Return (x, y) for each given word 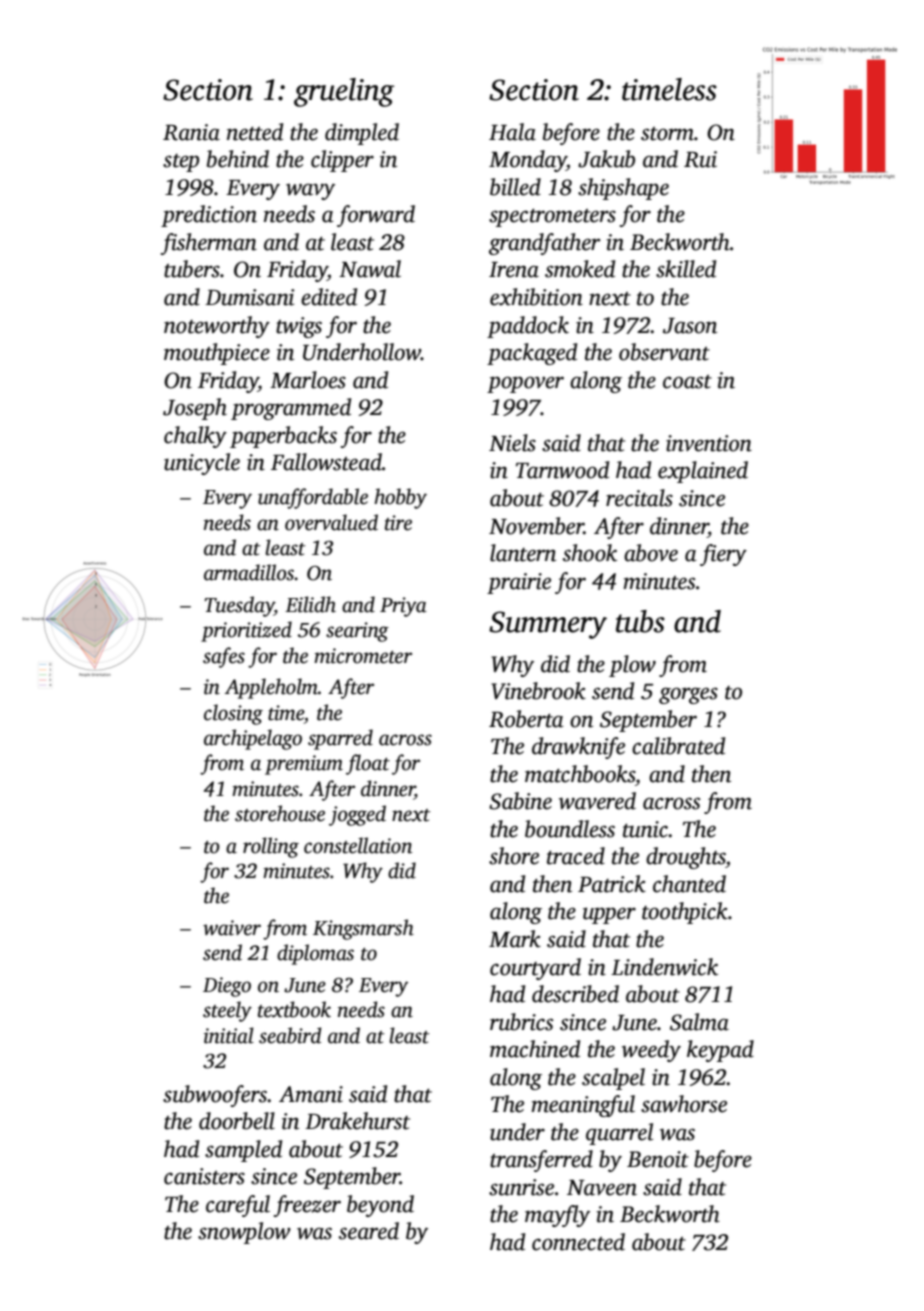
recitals (639, 498)
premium (304, 765)
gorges (688, 695)
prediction (209, 216)
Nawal (370, 269)
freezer (307, 1206)
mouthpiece (217, 354)
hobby (400, 498)
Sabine (520, 801)
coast (687, 382)
